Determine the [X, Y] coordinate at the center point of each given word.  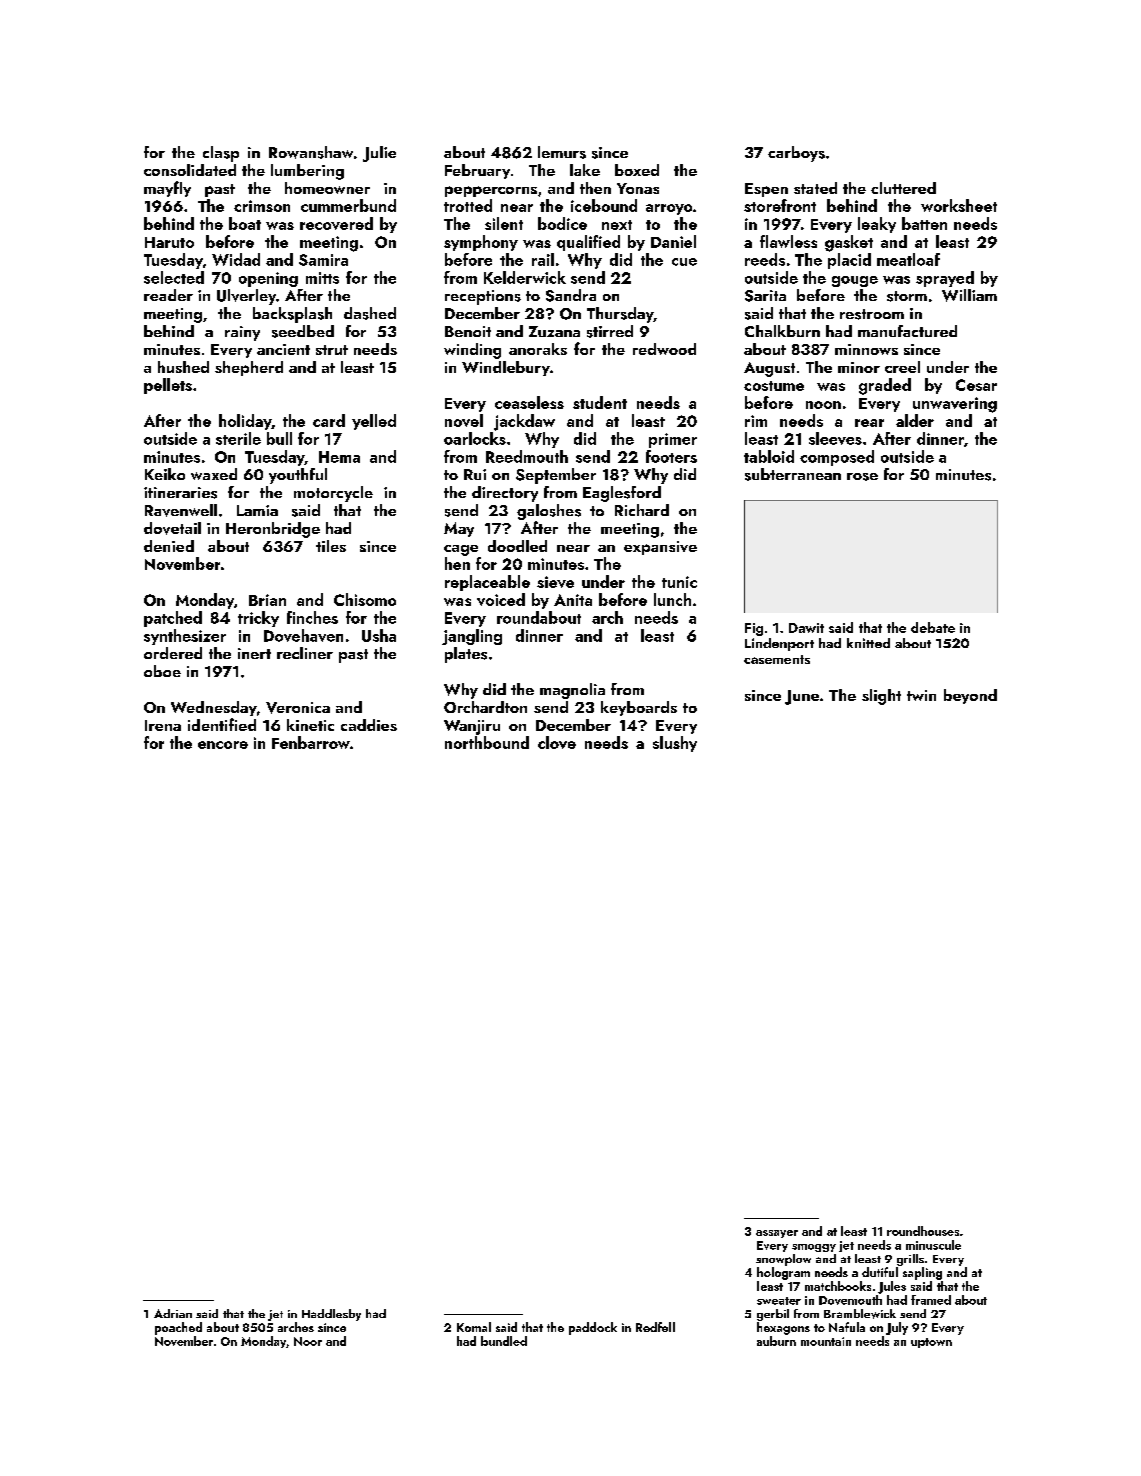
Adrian [173, 1313]
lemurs [562, 152]
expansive [660, 548]
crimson [262, 206]
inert [254, 653]
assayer [777, 1234]
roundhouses [923, 1231]
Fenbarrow [311, 742]
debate [933, 627]
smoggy [814, 1248]
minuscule [933, 1245]
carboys [796, 154]
